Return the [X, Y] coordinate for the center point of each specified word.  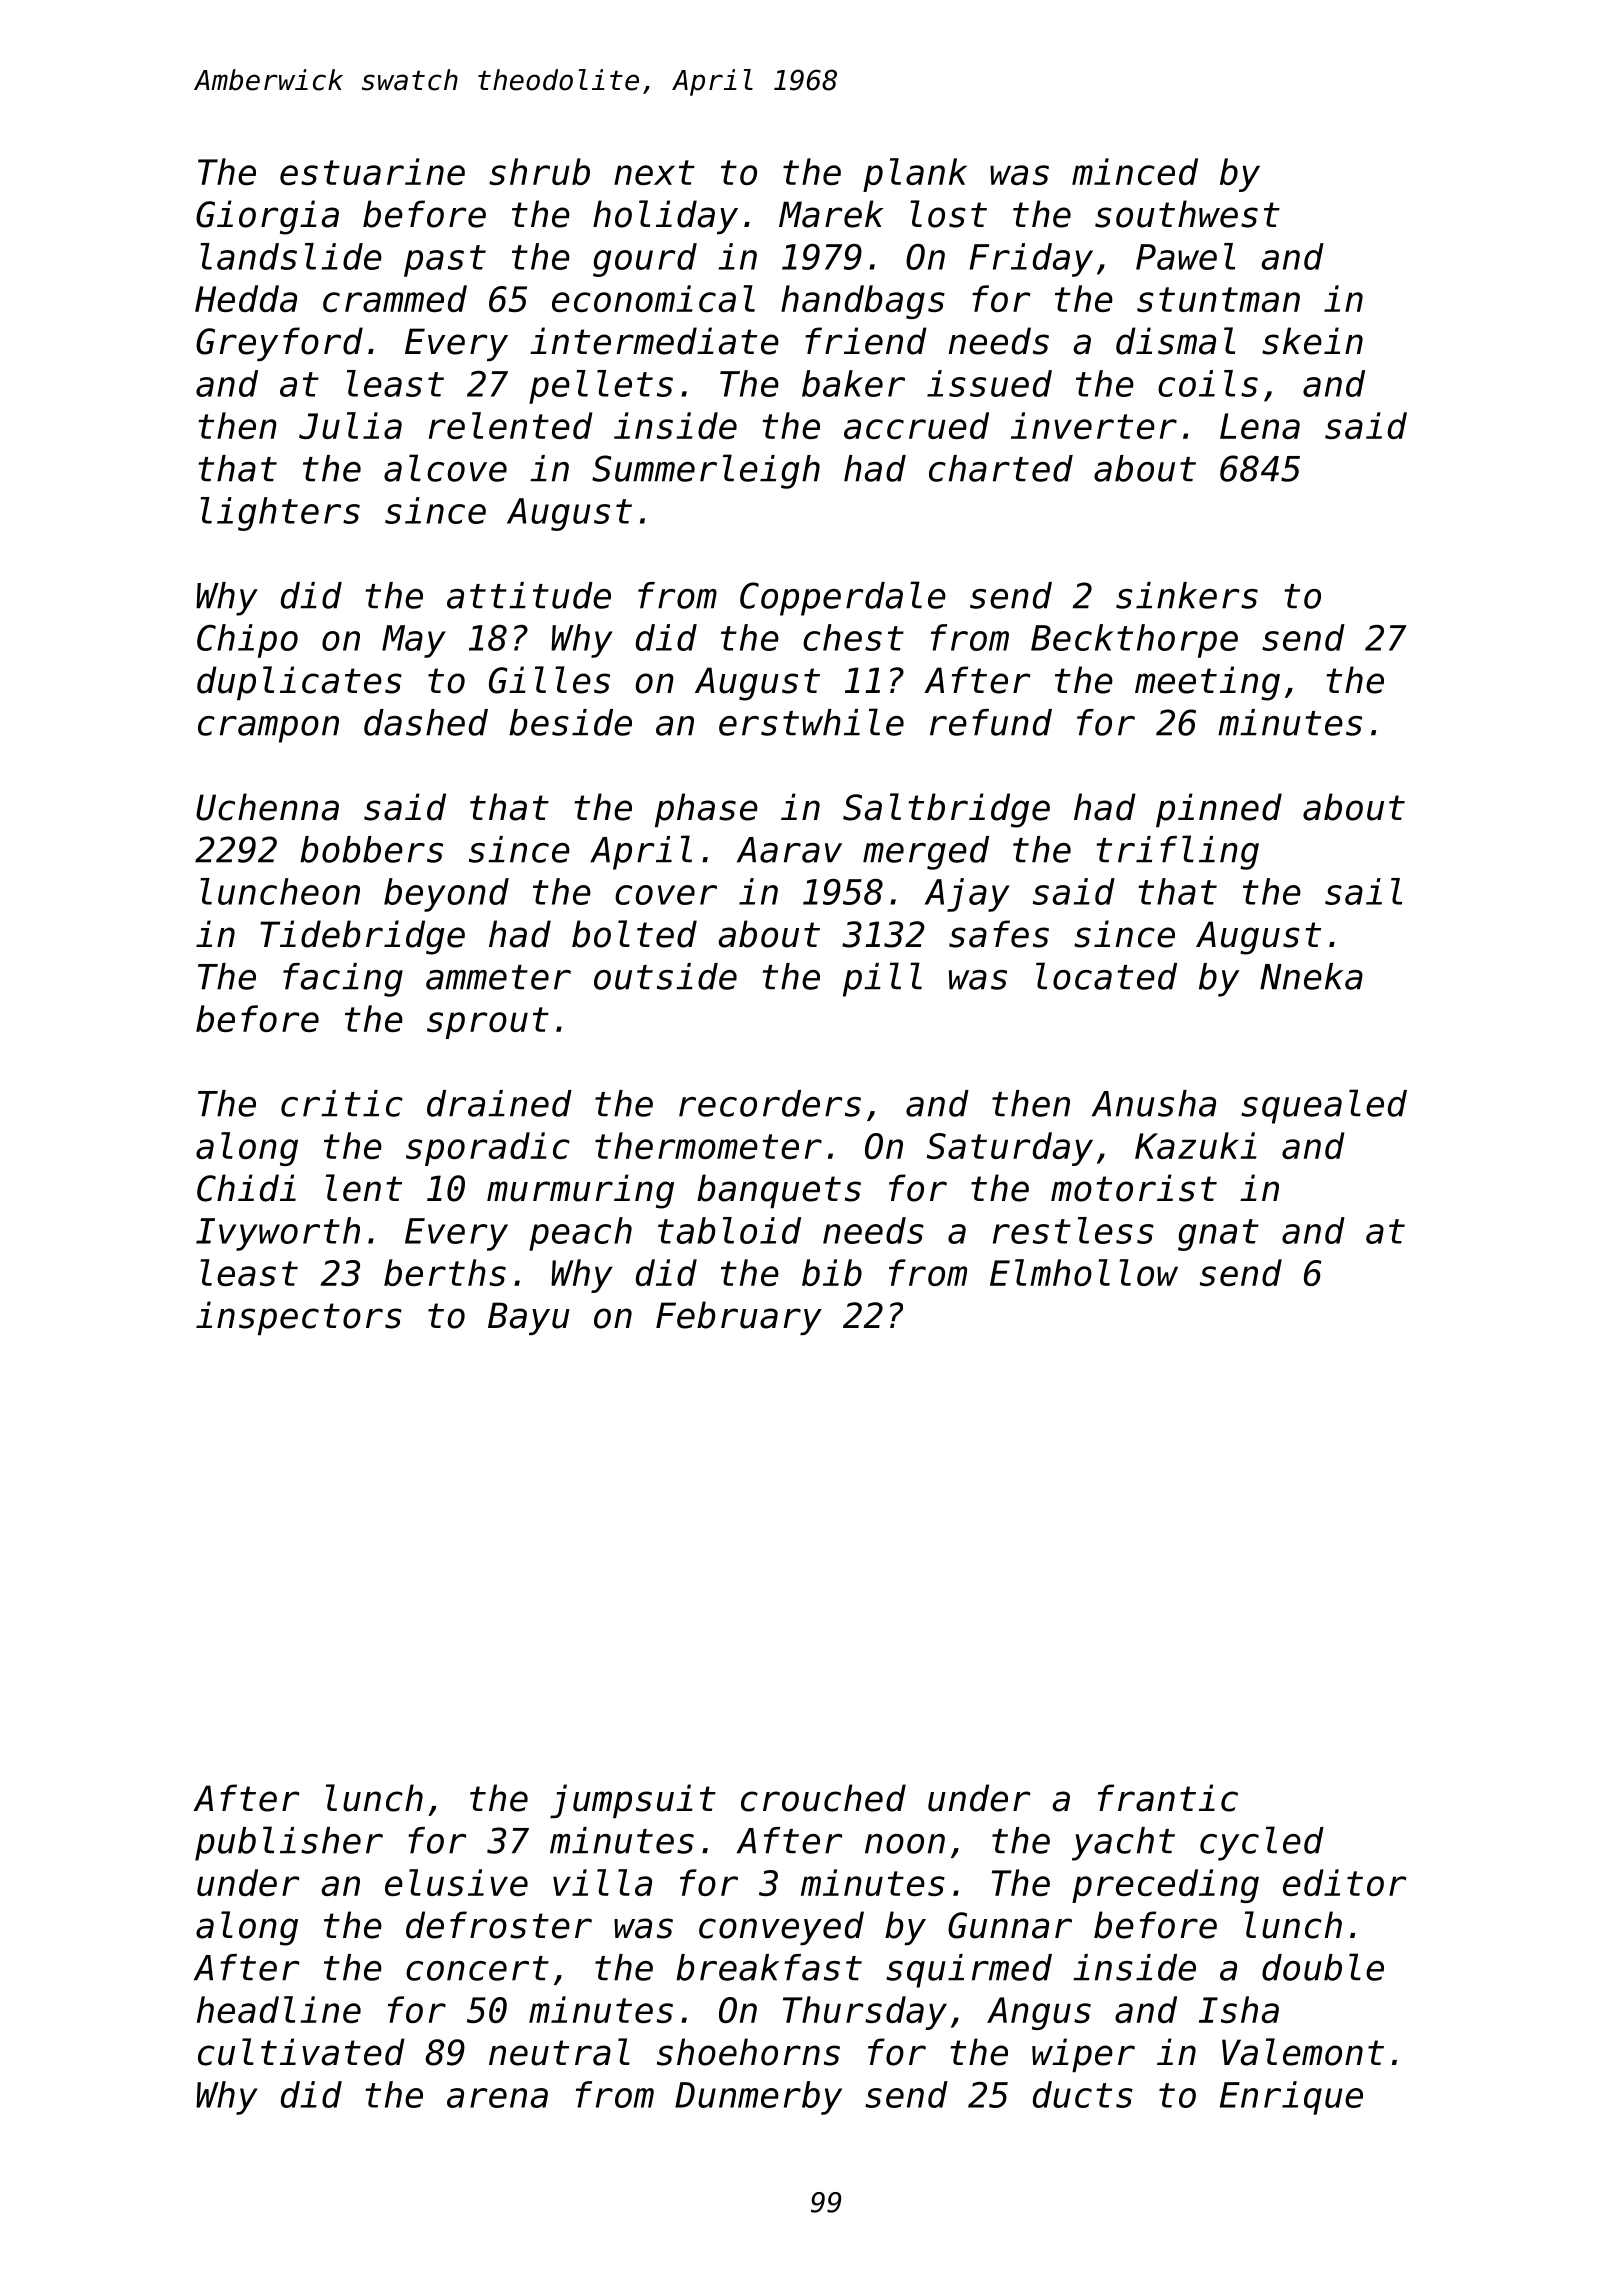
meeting [1207, 683]
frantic [1168, 1798]
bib [832, 1272]
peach [580, 1234]
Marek [831, 214]
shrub [539, 171]
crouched [823, 1798]
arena [497, 2098]
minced [1135, 171]
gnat [1218, 1235]
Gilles [549, 680]
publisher [289, 1843]
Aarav [789, 850]
